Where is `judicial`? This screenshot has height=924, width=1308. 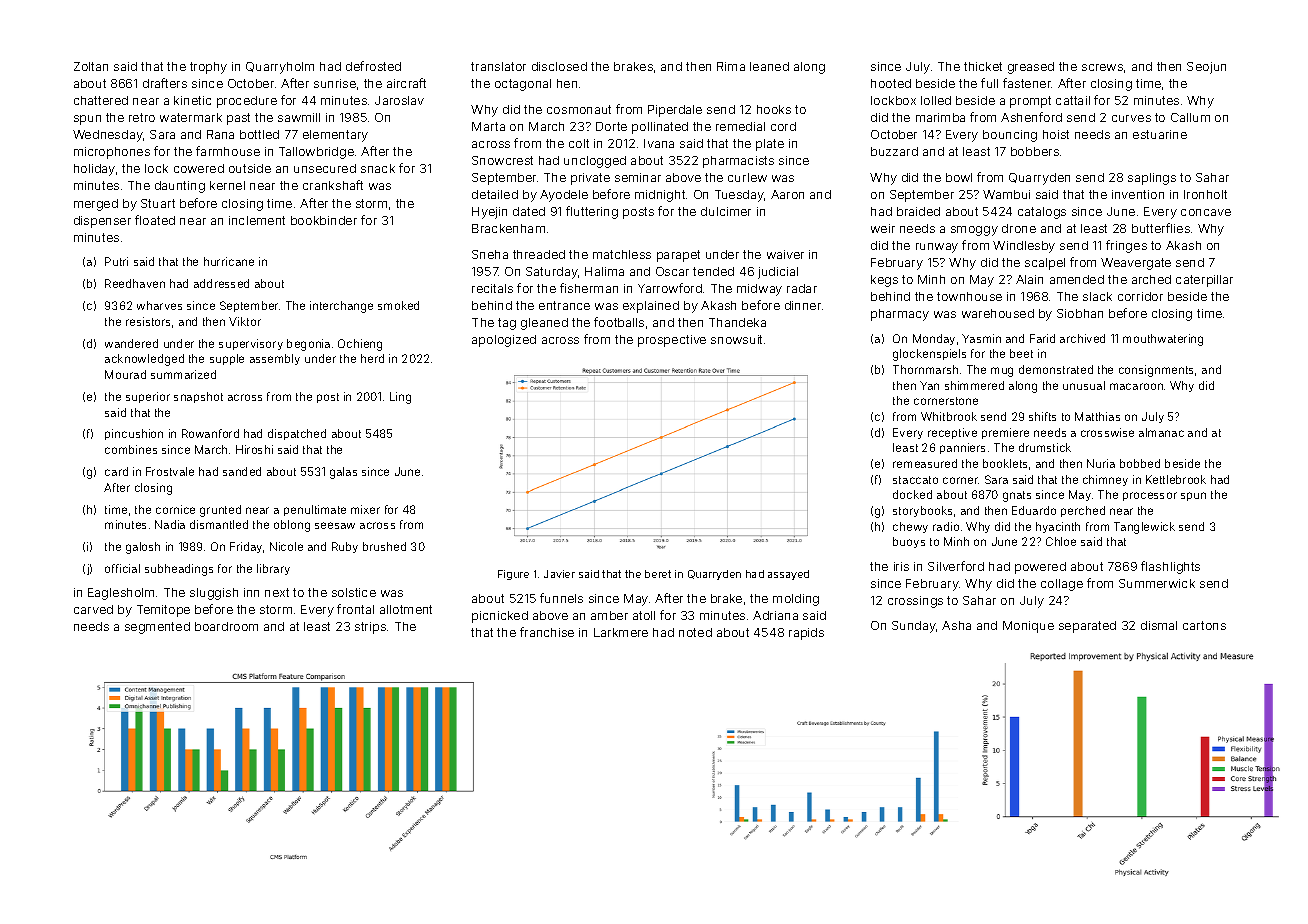
judicial is located at coordinates (778, 273).
